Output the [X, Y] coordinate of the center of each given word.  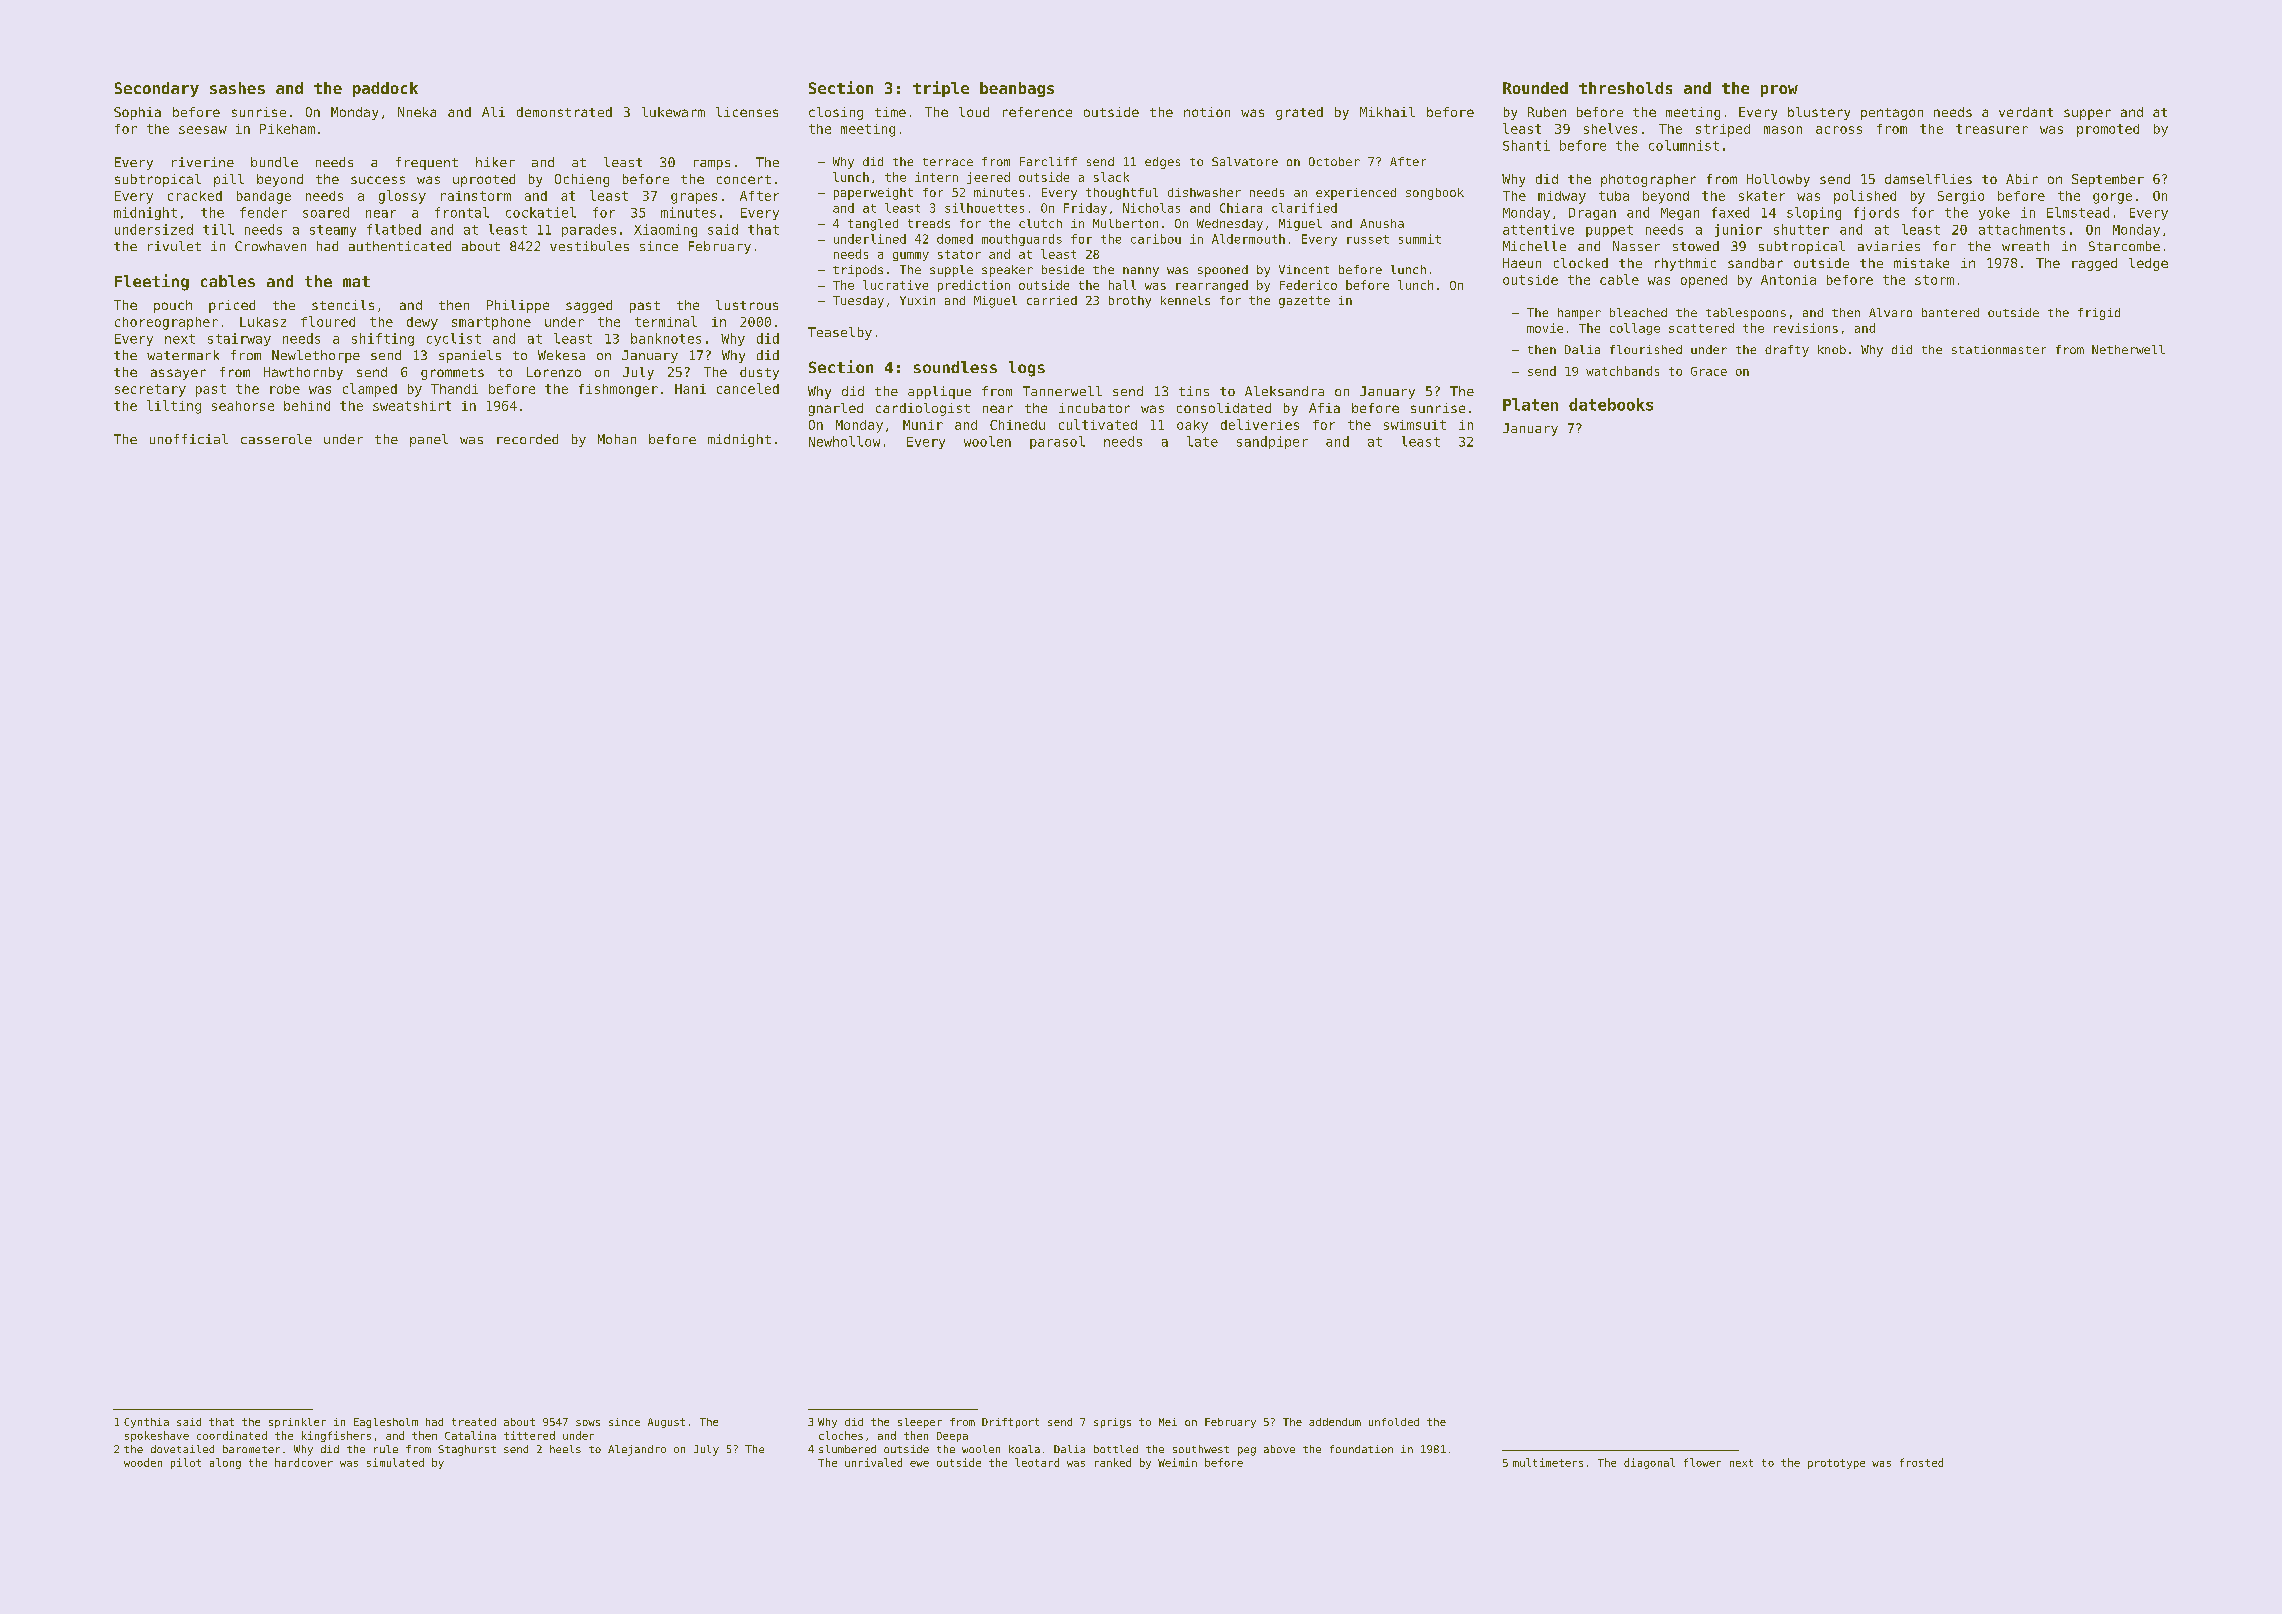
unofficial [189, 439]
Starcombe [2124, 246]
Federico [1308, 285]
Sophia [137, 113]
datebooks [1611, 404]
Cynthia [146, 1423]
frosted [1921, 1462]
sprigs [1112, 1423]
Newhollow [844, 441]
